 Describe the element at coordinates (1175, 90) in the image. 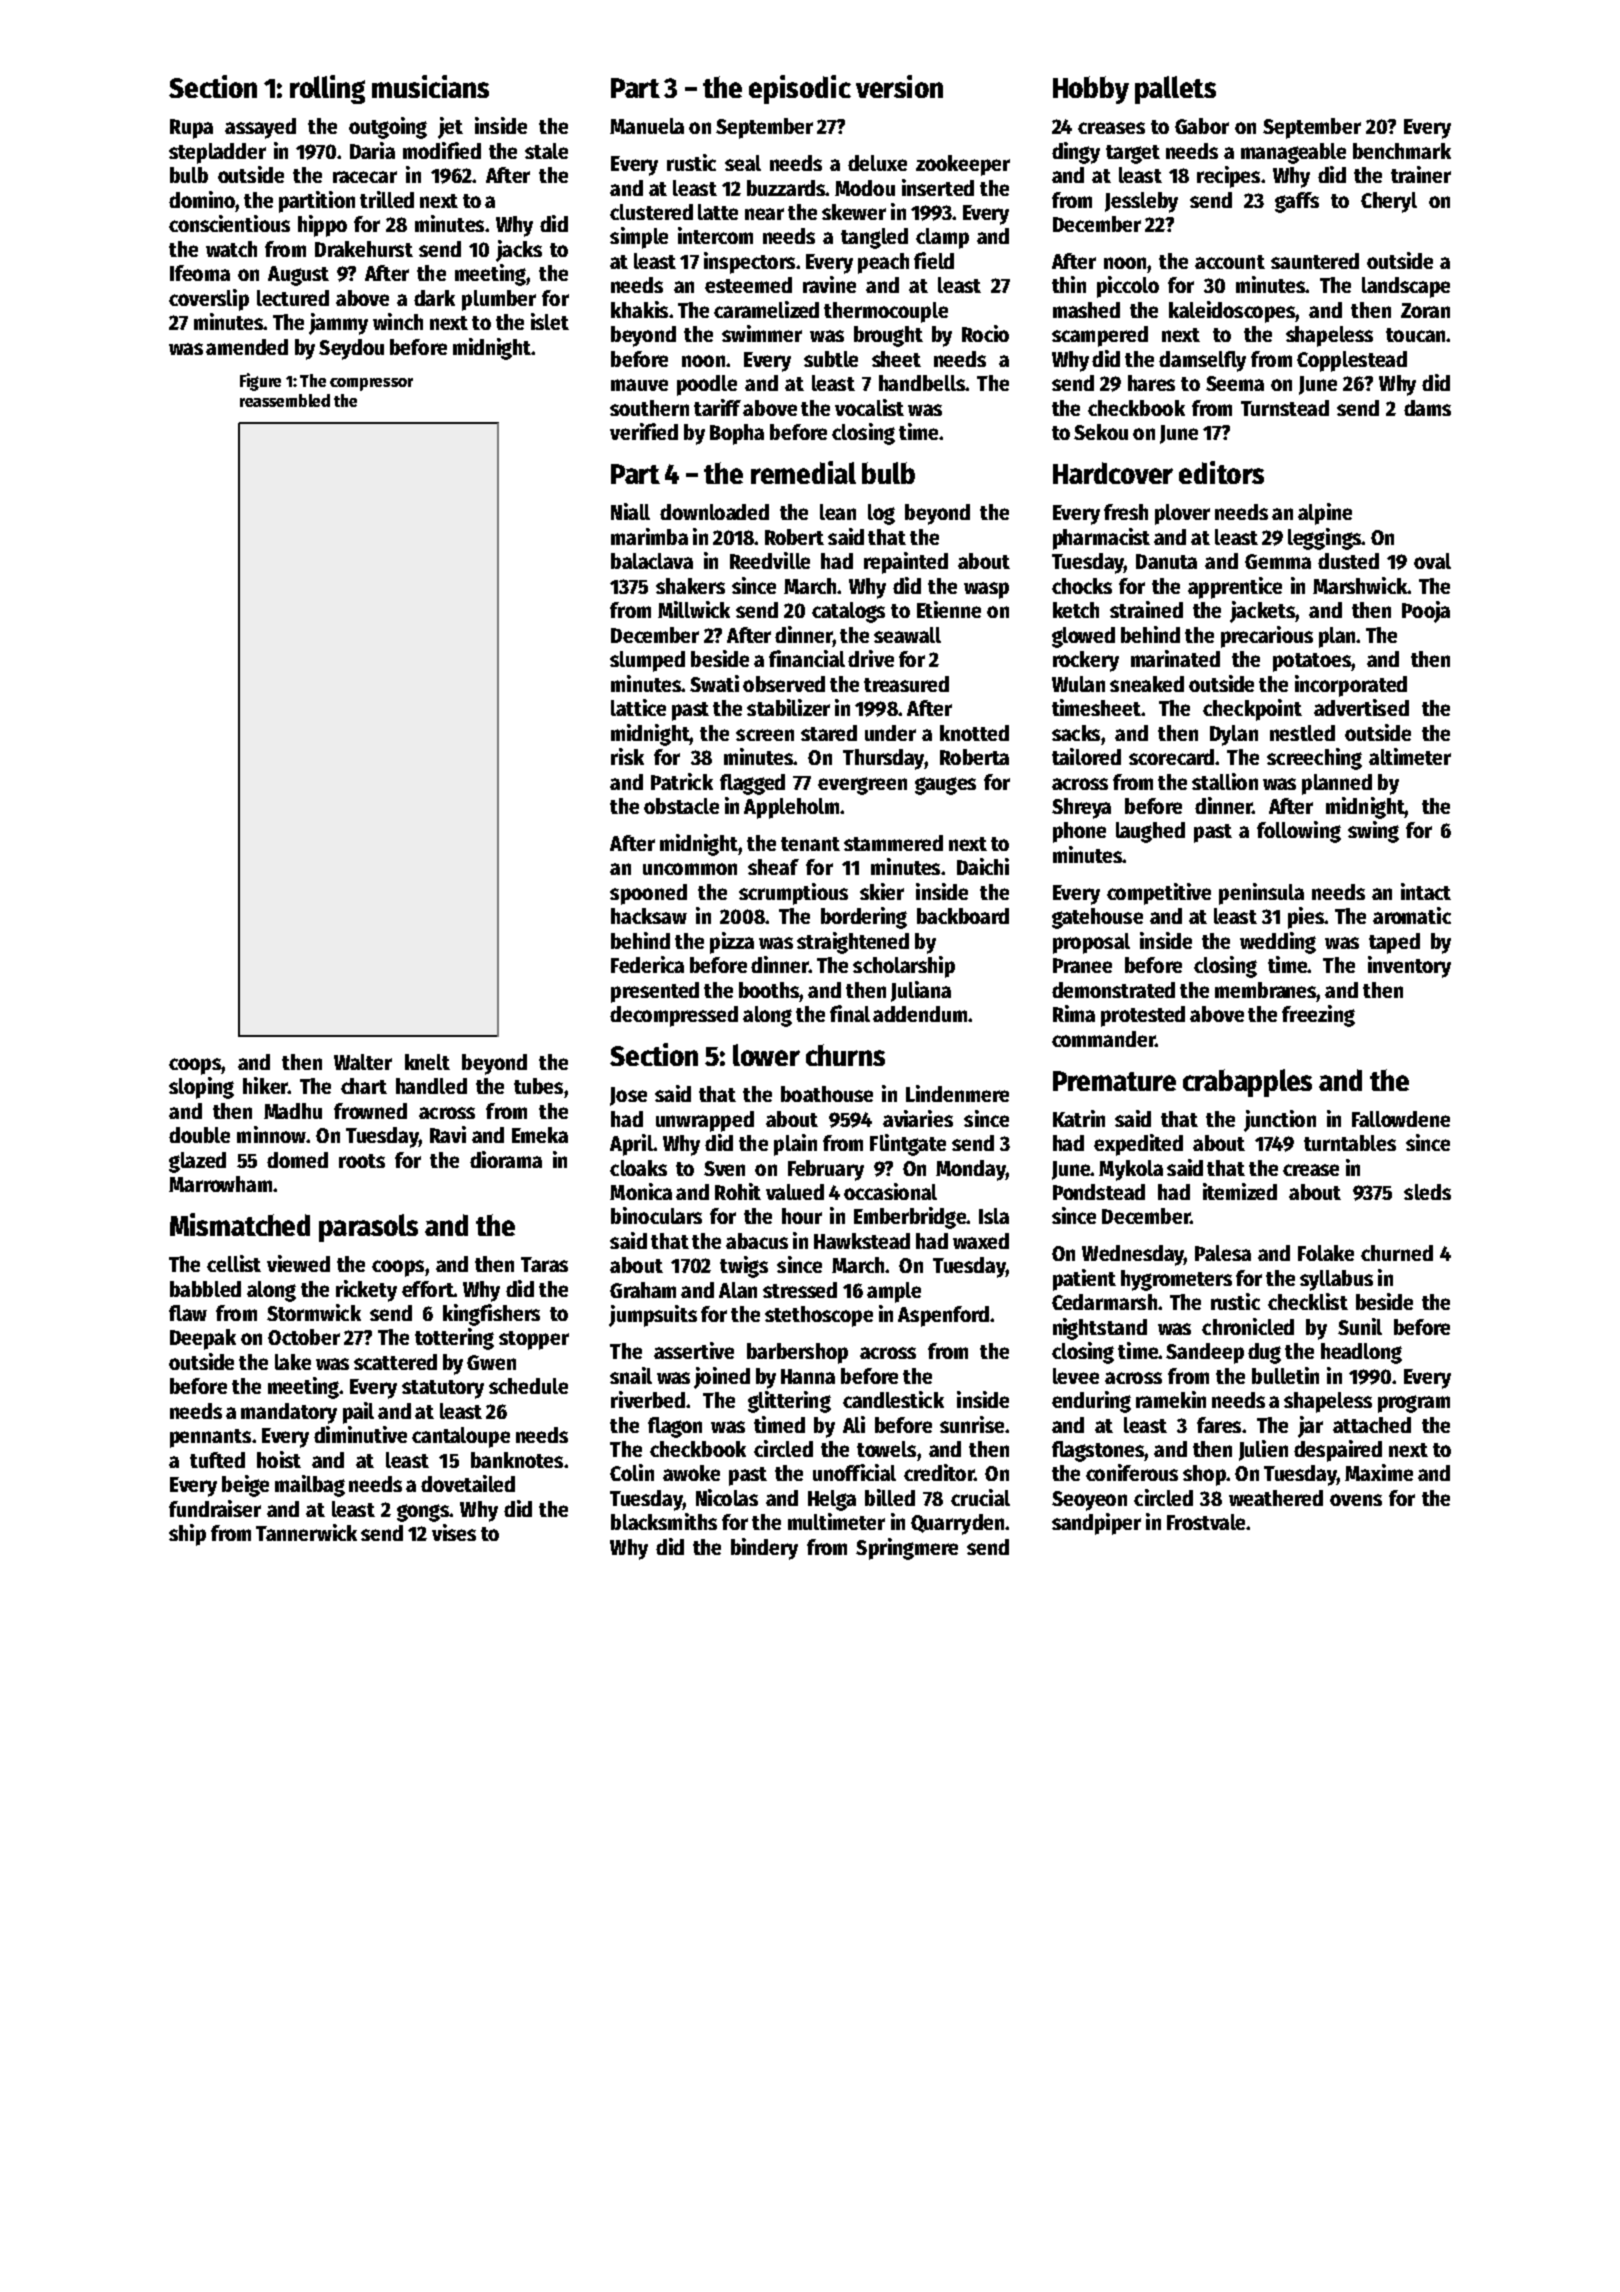

I see `pallets` at that location.
